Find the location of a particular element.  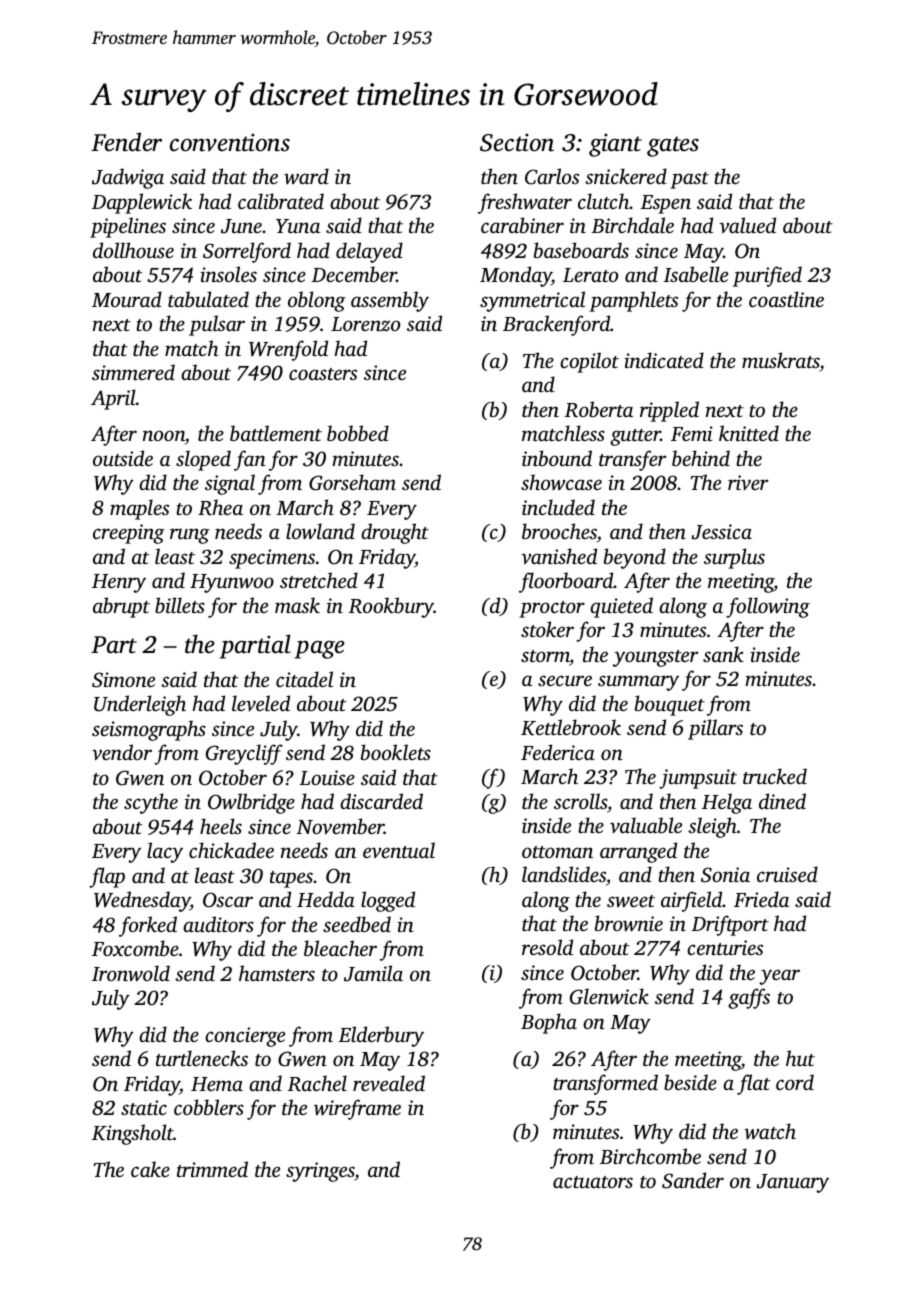

Section is located at coordinates (517, 143).
